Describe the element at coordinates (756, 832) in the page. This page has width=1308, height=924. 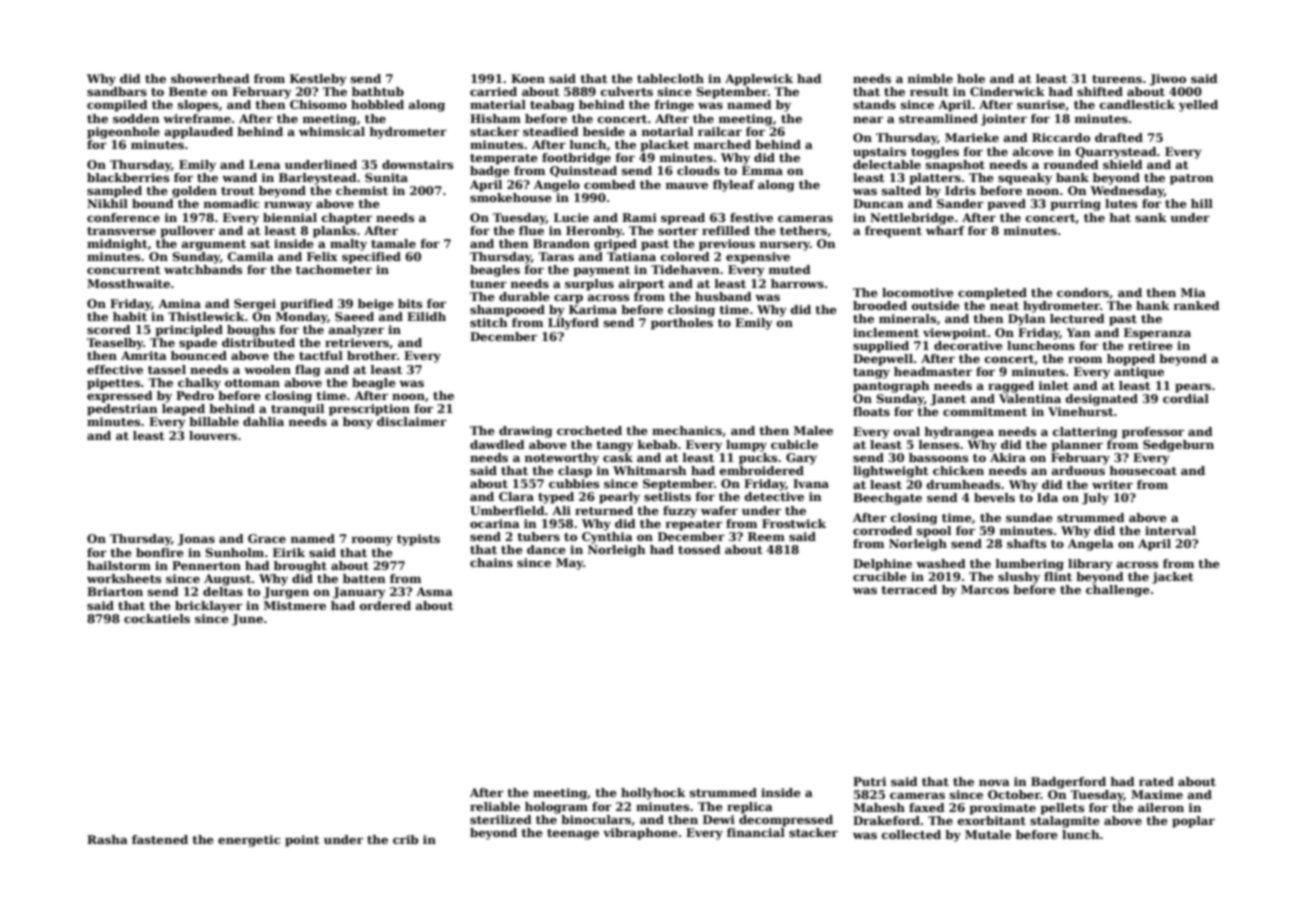
I see `financial` at that location.
